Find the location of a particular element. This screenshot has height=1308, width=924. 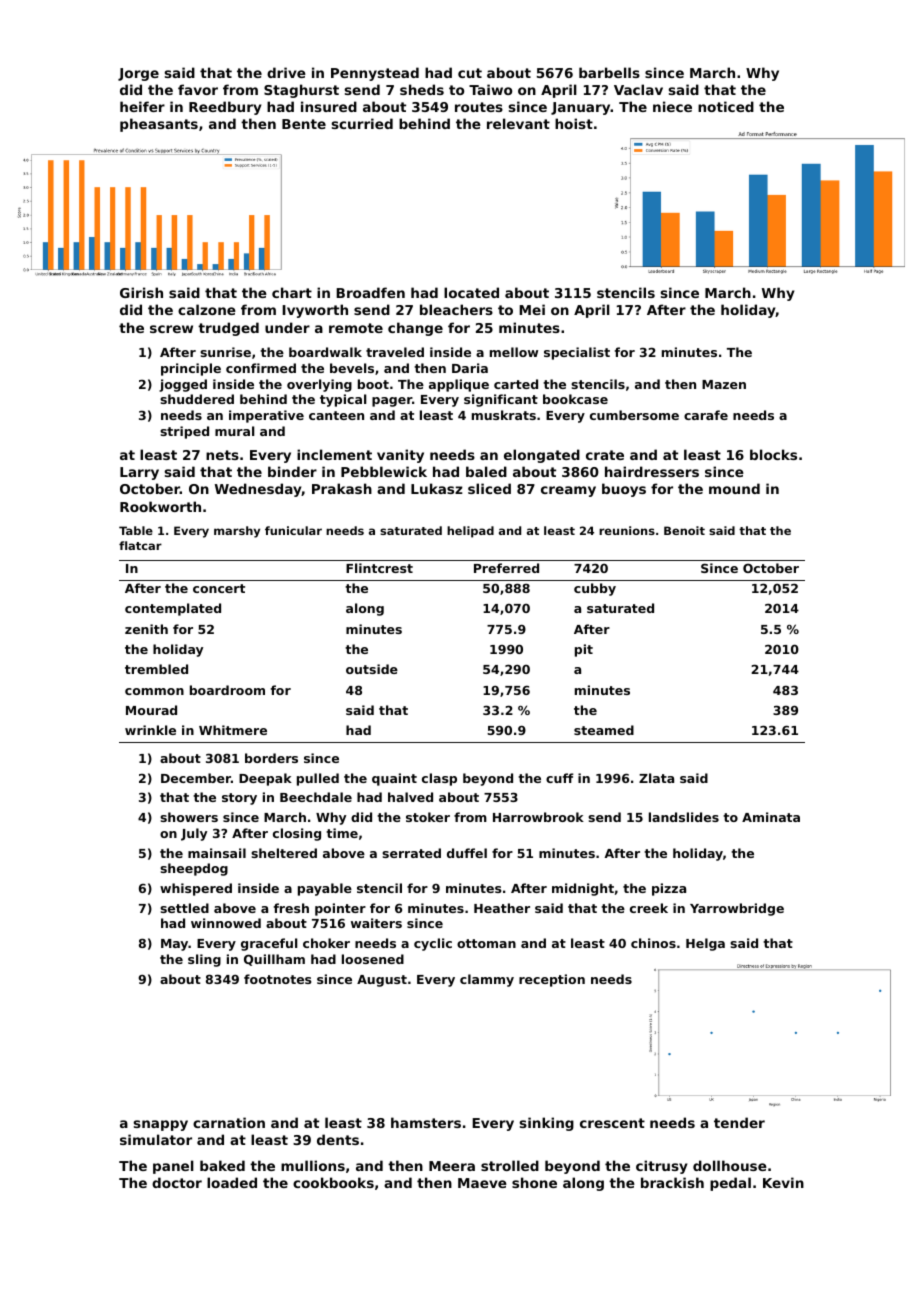

blocks is located at coordinates (773, 454).
